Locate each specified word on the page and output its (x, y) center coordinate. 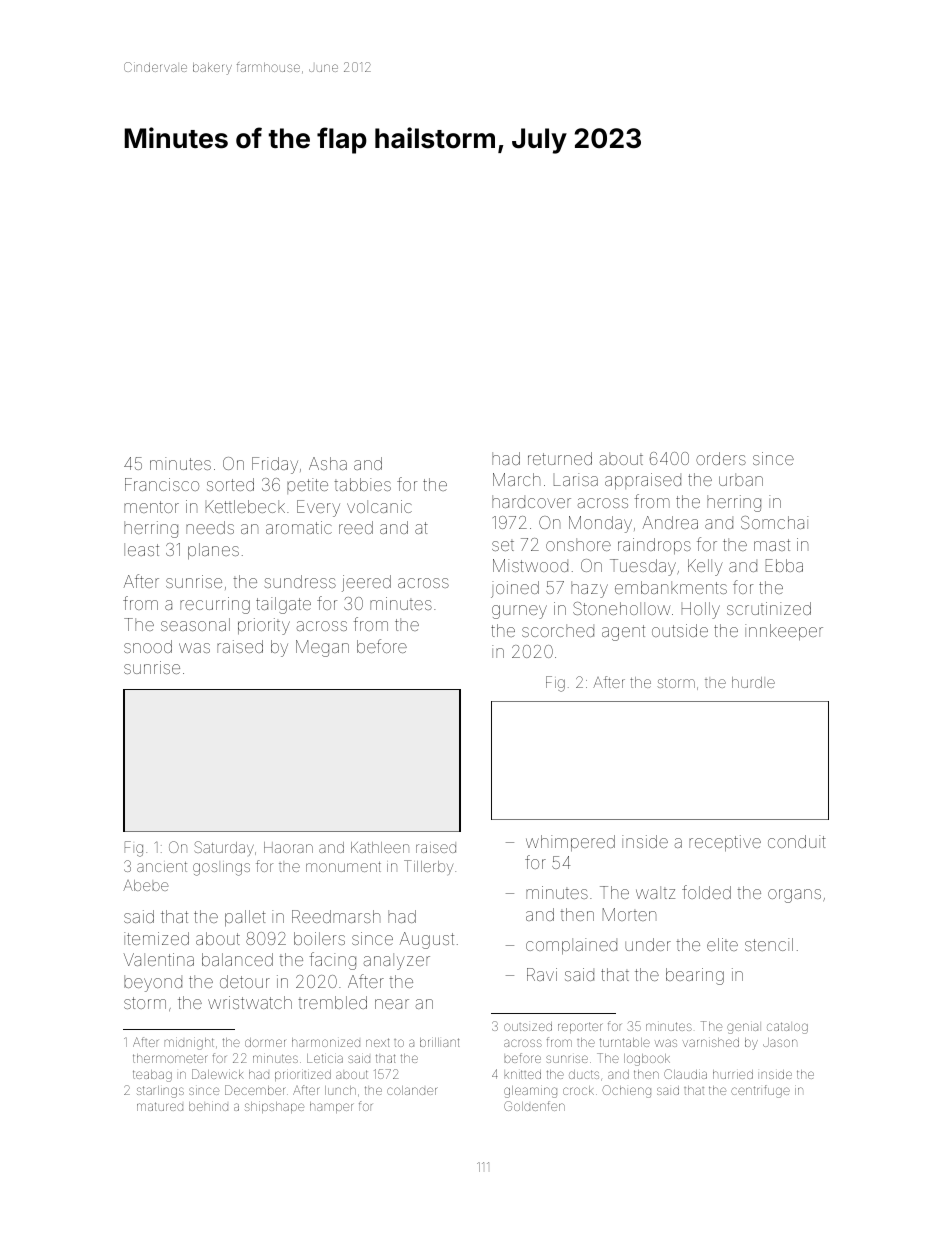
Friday (275, 465)
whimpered (570, 843)
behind (208, 1106)
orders (721, 458)
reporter (580, 1027)
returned (560, 458)
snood (148, 646)
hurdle (753, 682)
